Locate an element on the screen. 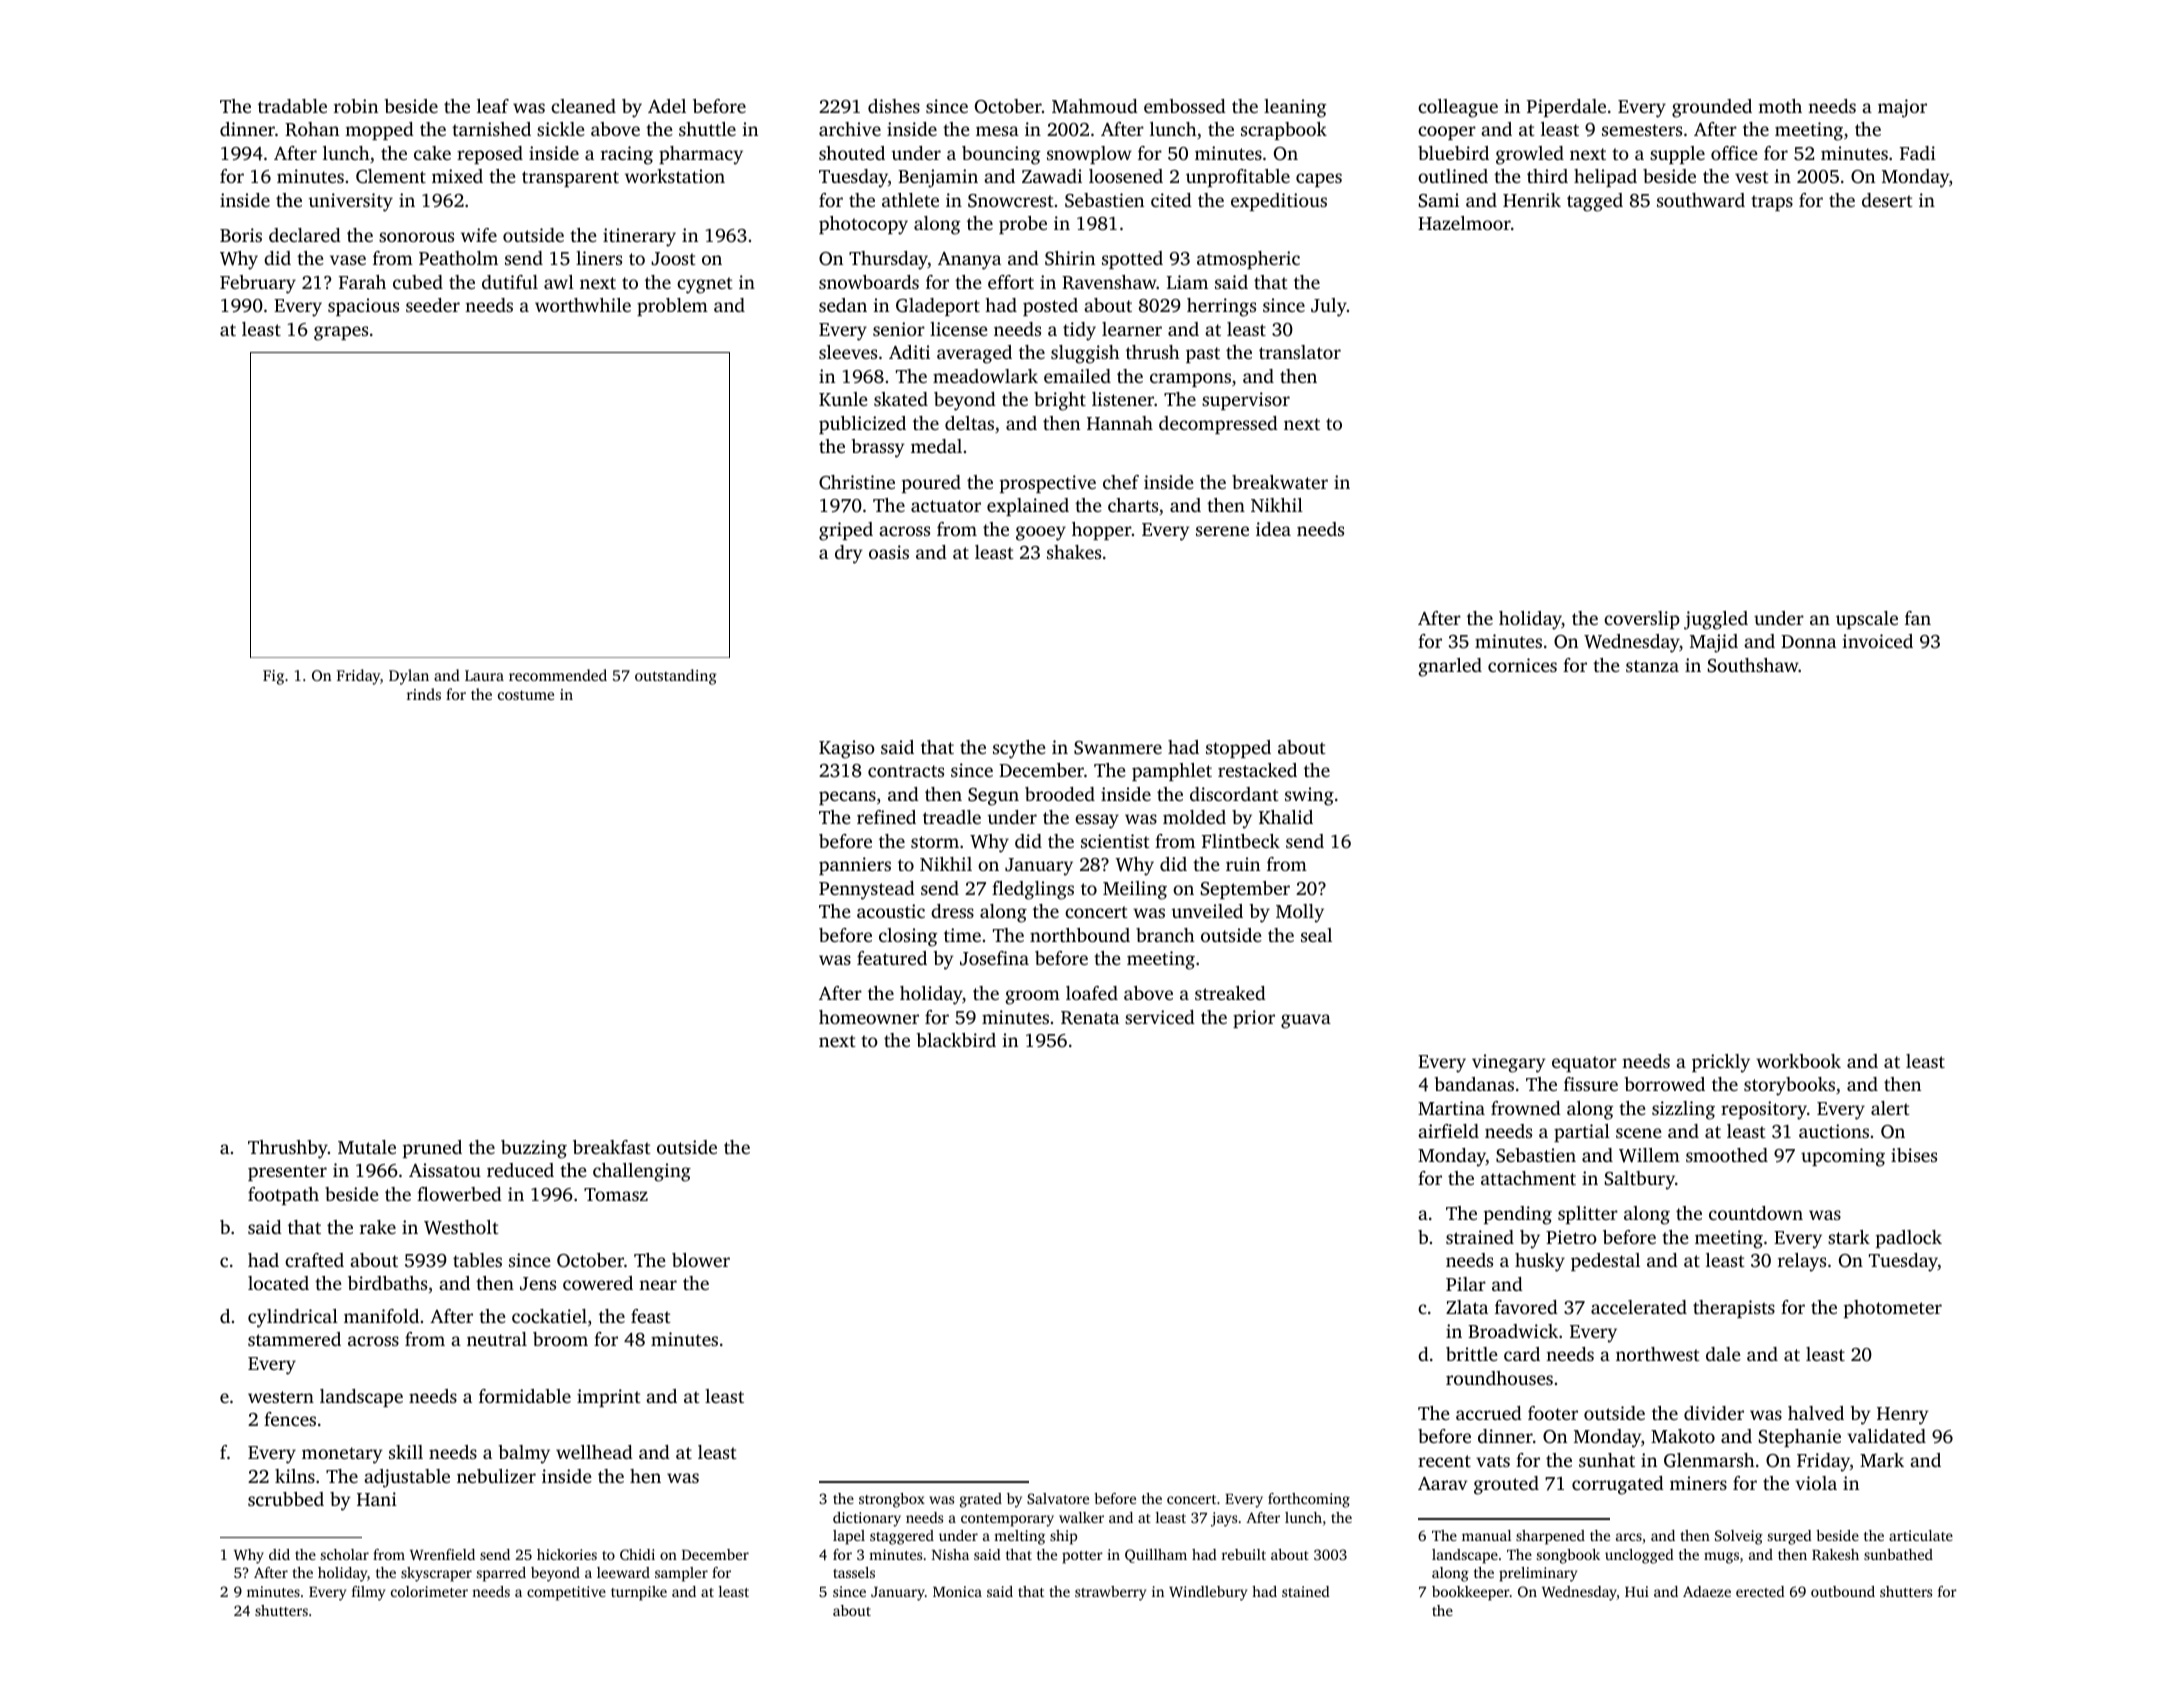  fan is located at coordinates (1918, 618).
